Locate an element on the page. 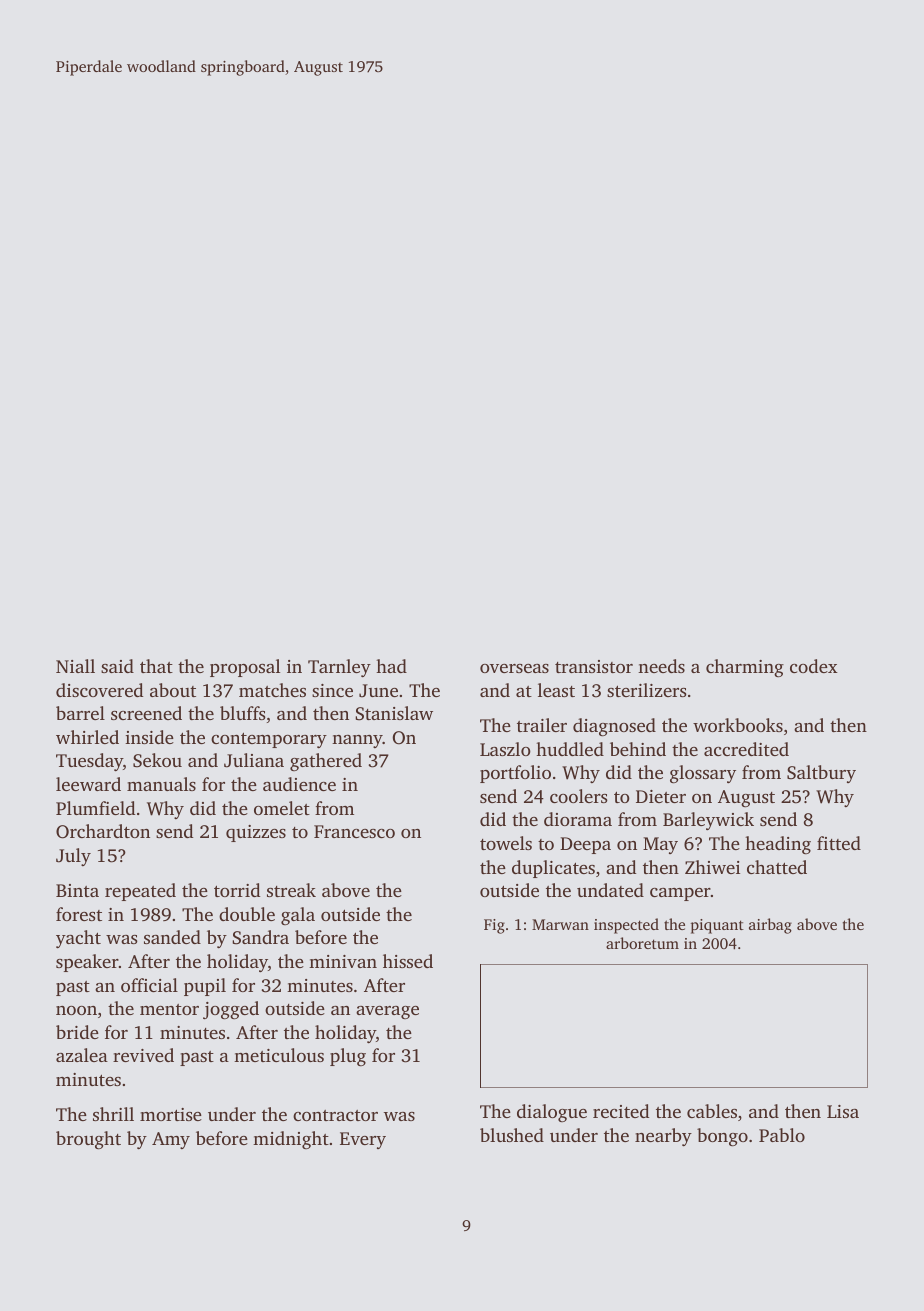  Every is located at coordinates (363, 1140).
